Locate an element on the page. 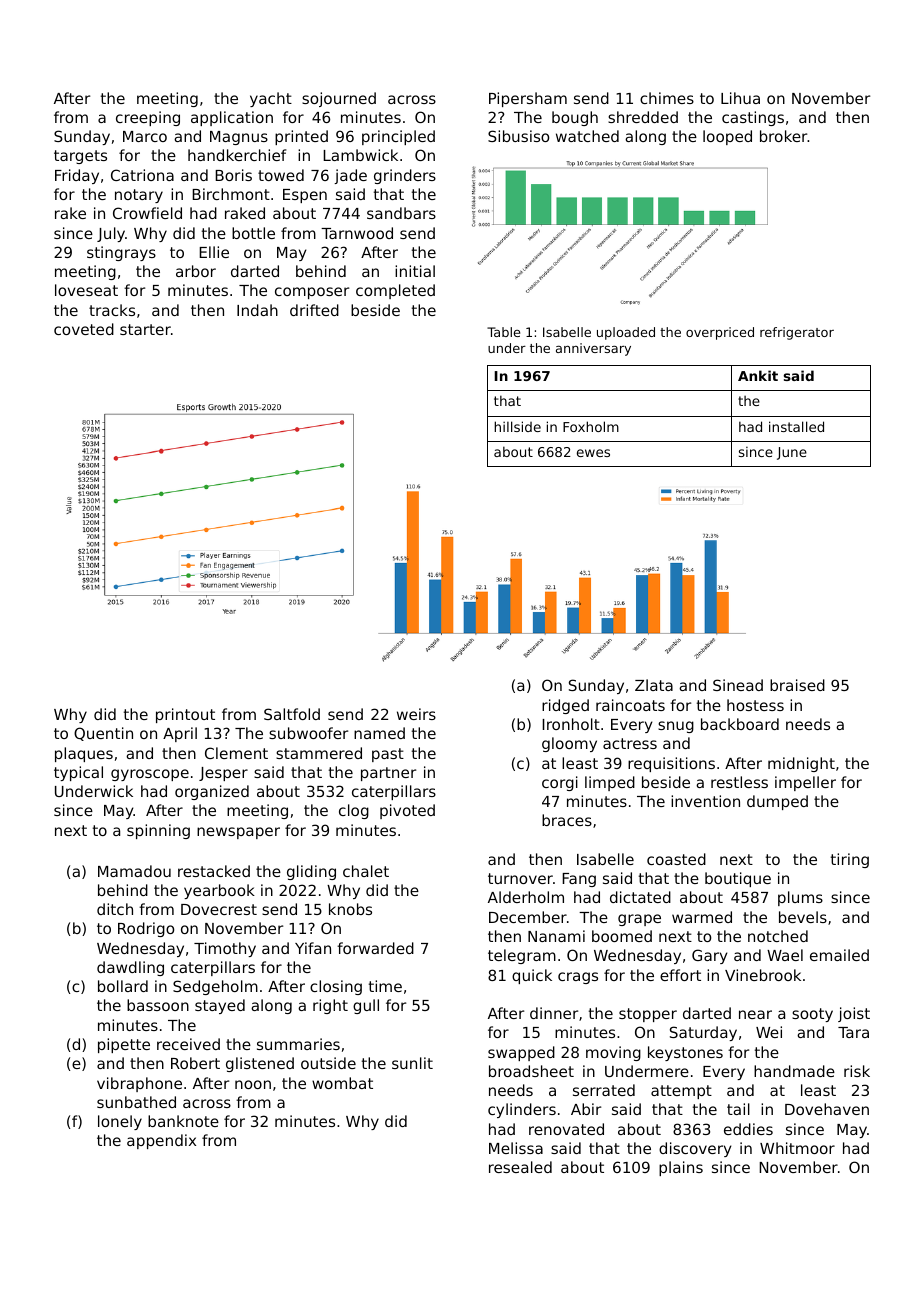 This document has height=1314, width=924. installed is located at coordinates (796, 426).
